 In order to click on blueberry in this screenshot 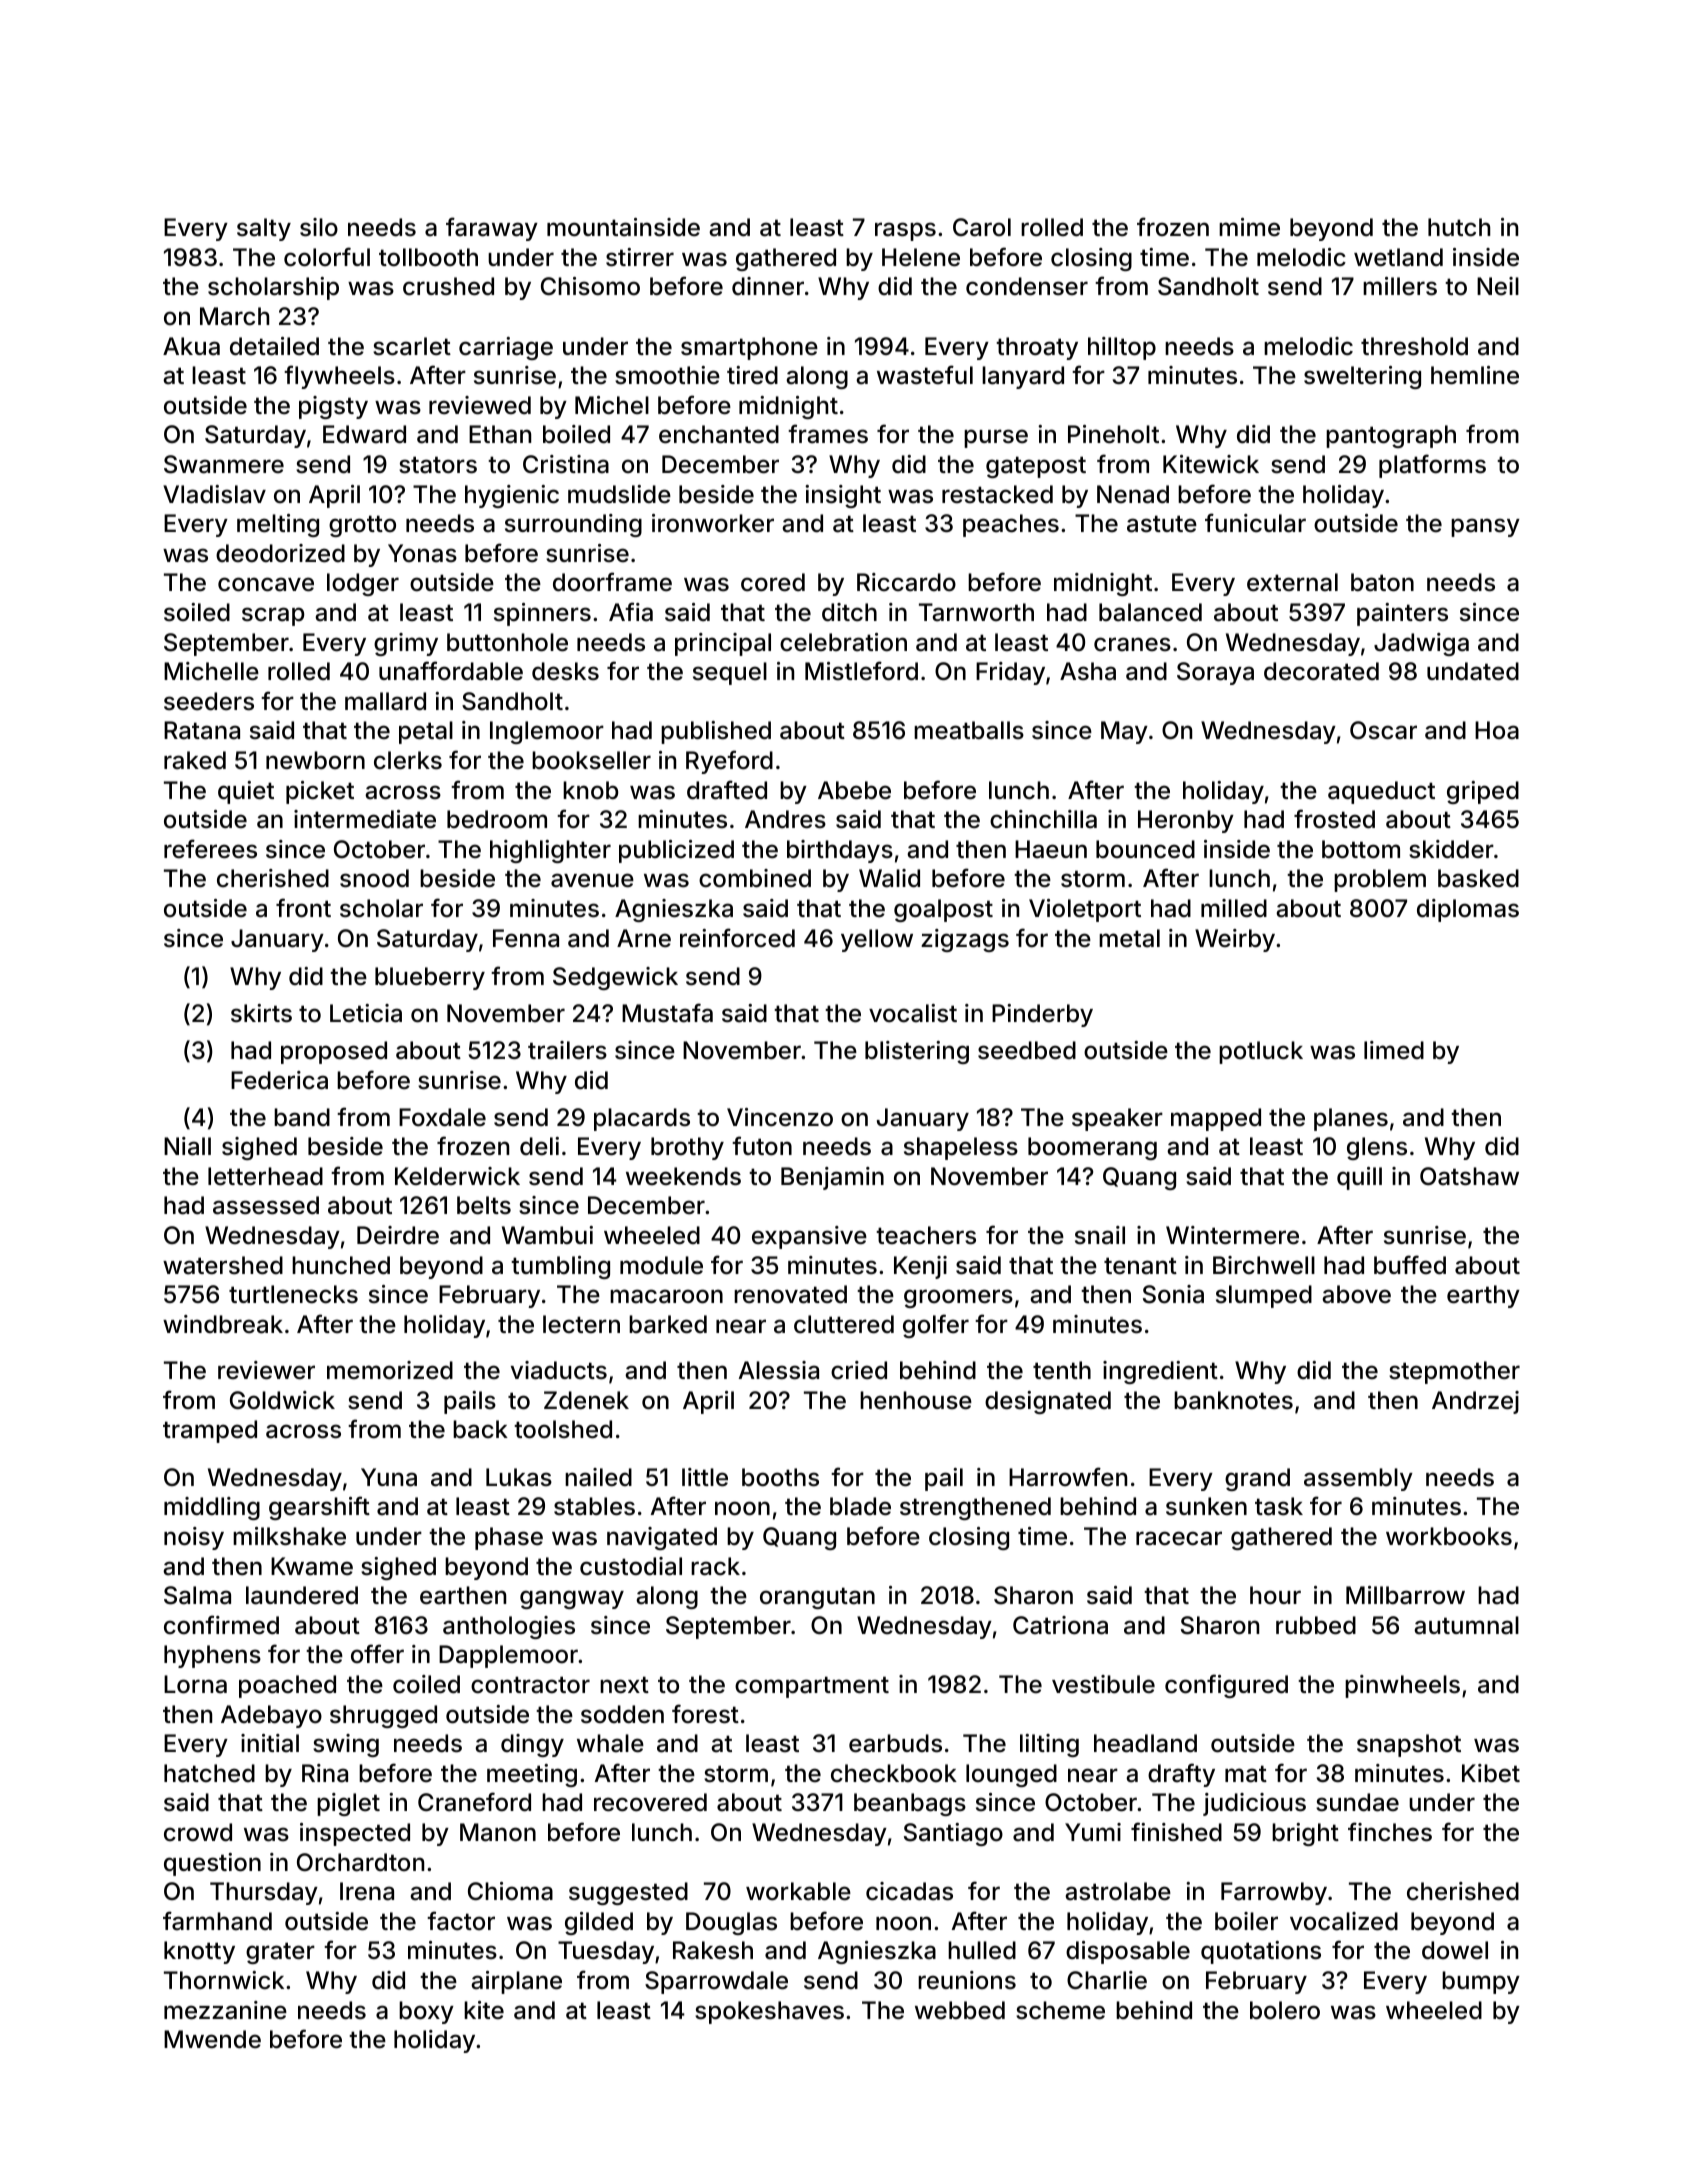, I will do `click(430, 978)`.
